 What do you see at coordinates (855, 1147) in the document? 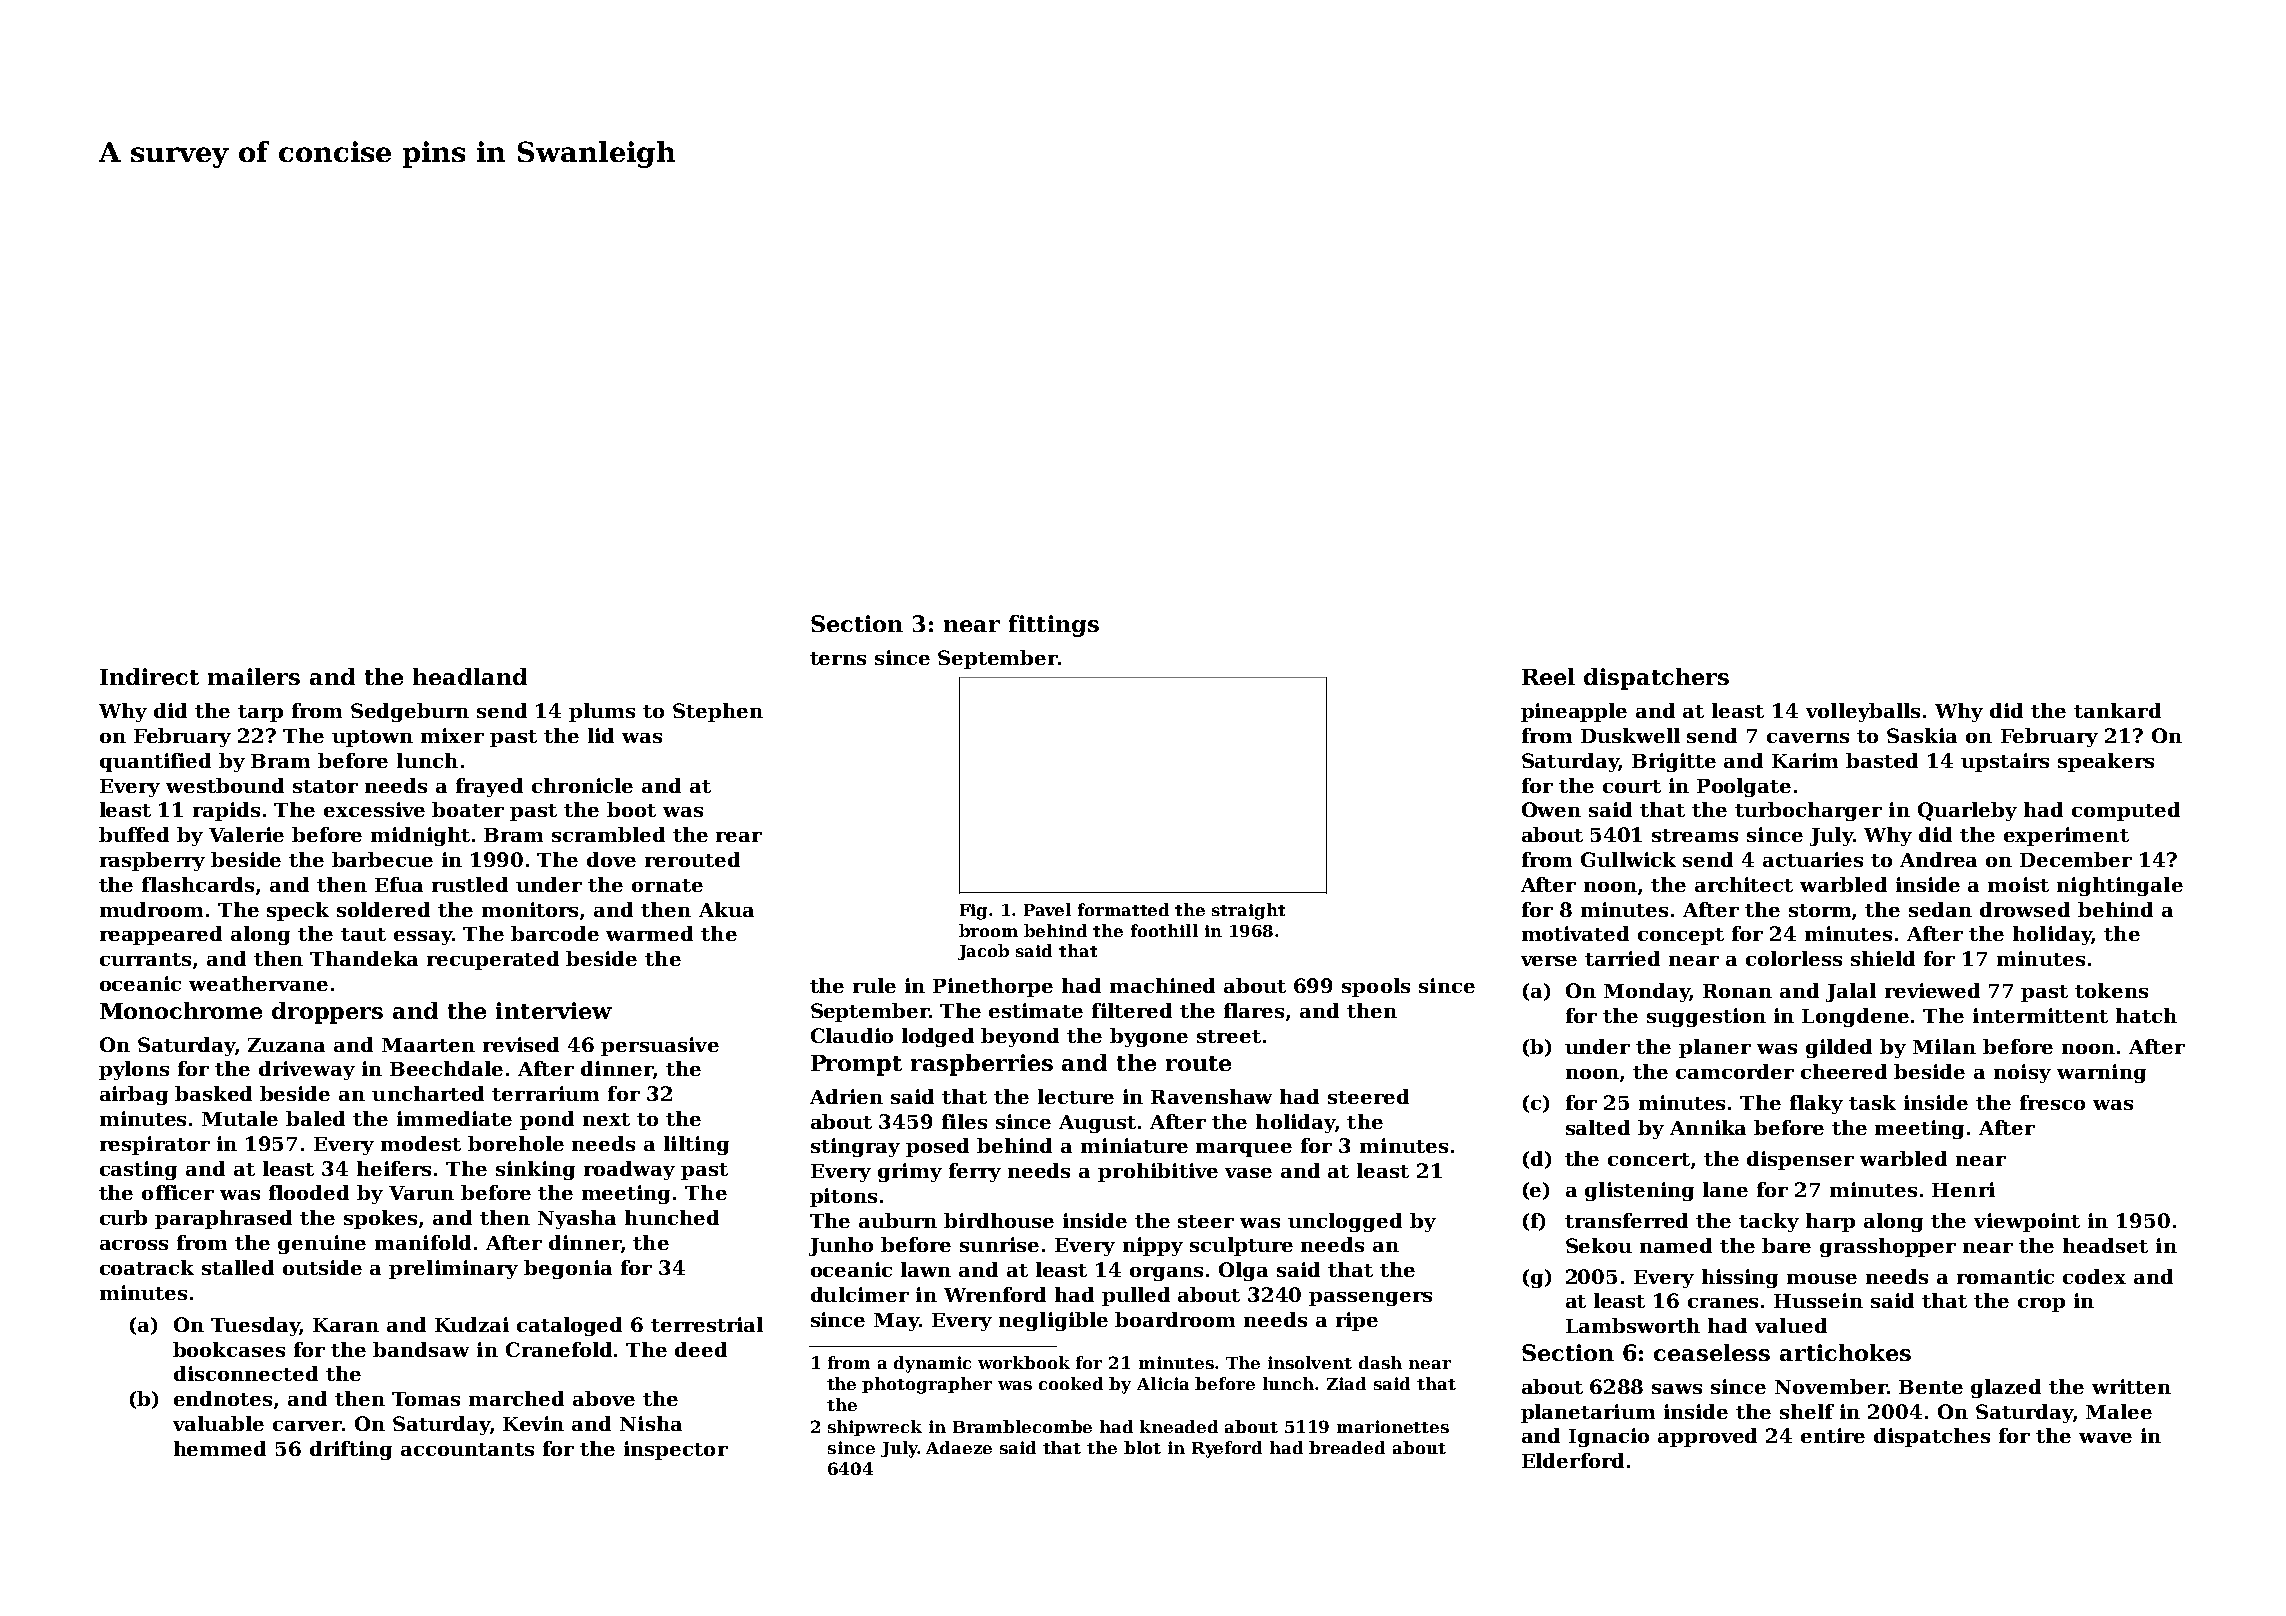
I see `stingray` at bounding box center [855, 1147].
